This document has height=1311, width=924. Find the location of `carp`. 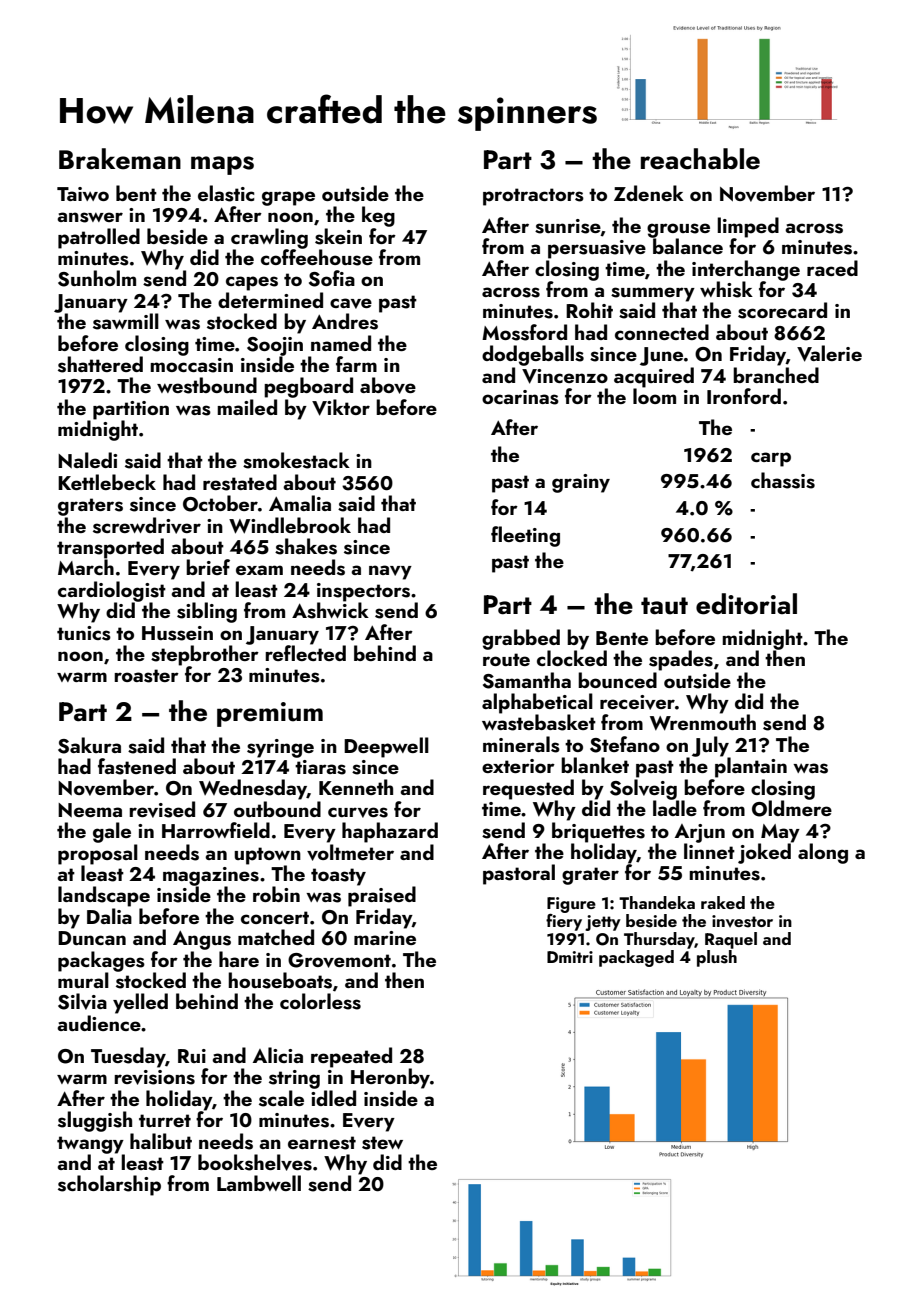

carp is located at coordinates (771, 459).
